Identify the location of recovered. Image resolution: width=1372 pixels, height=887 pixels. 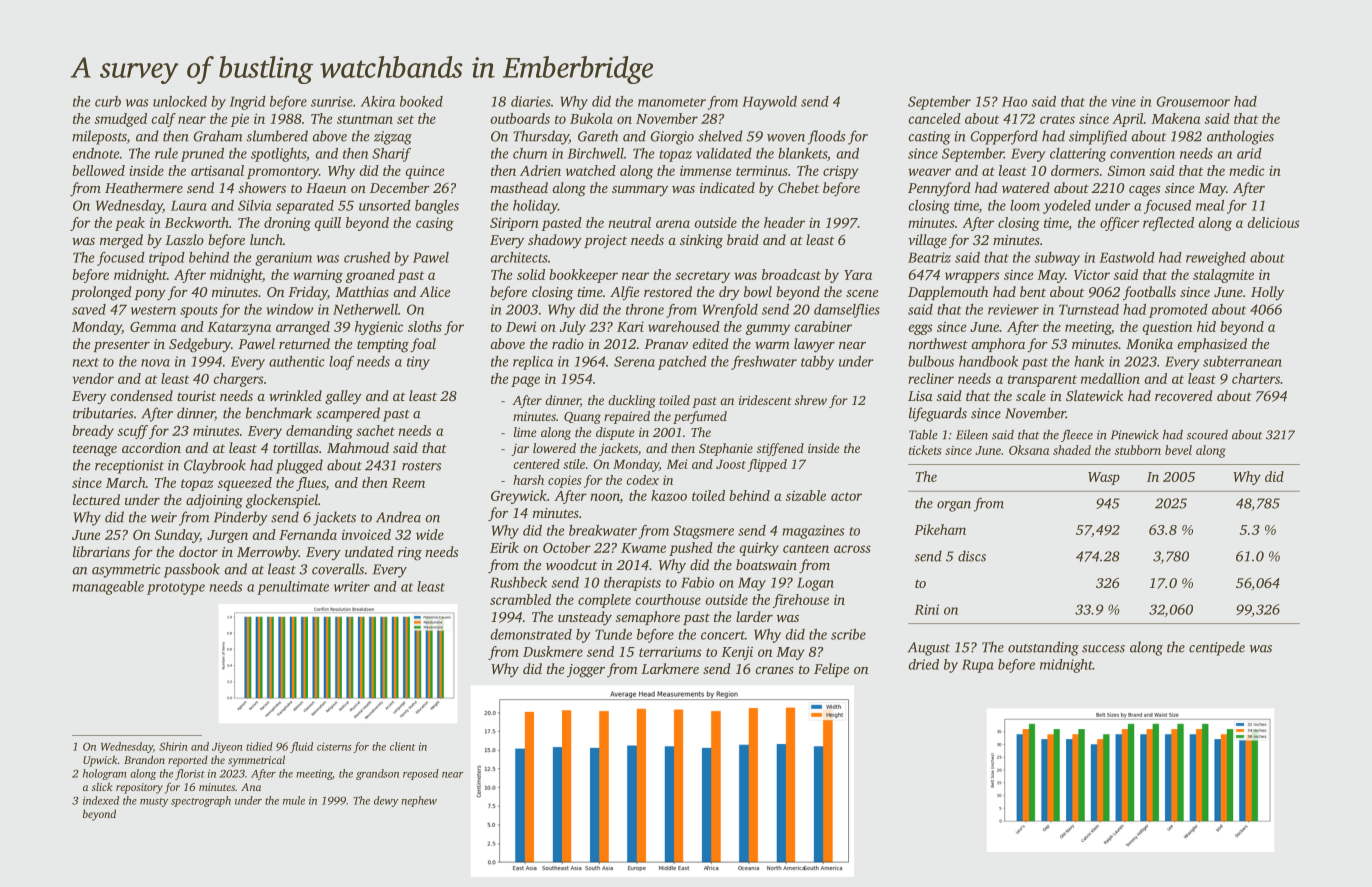
(1184, 395).
